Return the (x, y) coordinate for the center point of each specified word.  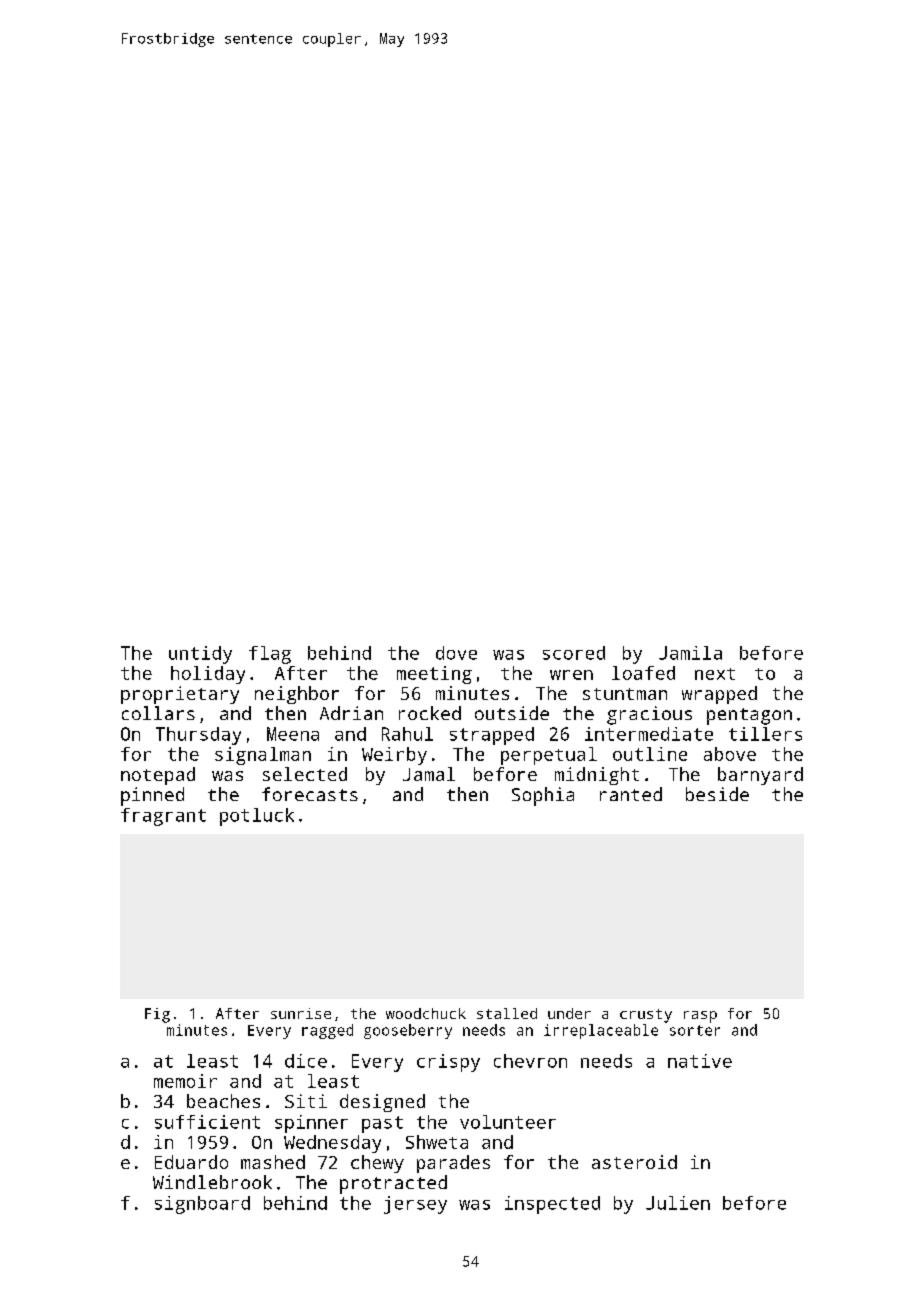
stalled (507, 1013)
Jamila (690, 653)
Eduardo (191, 1162)
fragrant (163, 817)
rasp (700, 1017)
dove (456, 653)
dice (306, 1061)
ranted (631, 794)
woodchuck (426, 1013)
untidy (200, 655)
